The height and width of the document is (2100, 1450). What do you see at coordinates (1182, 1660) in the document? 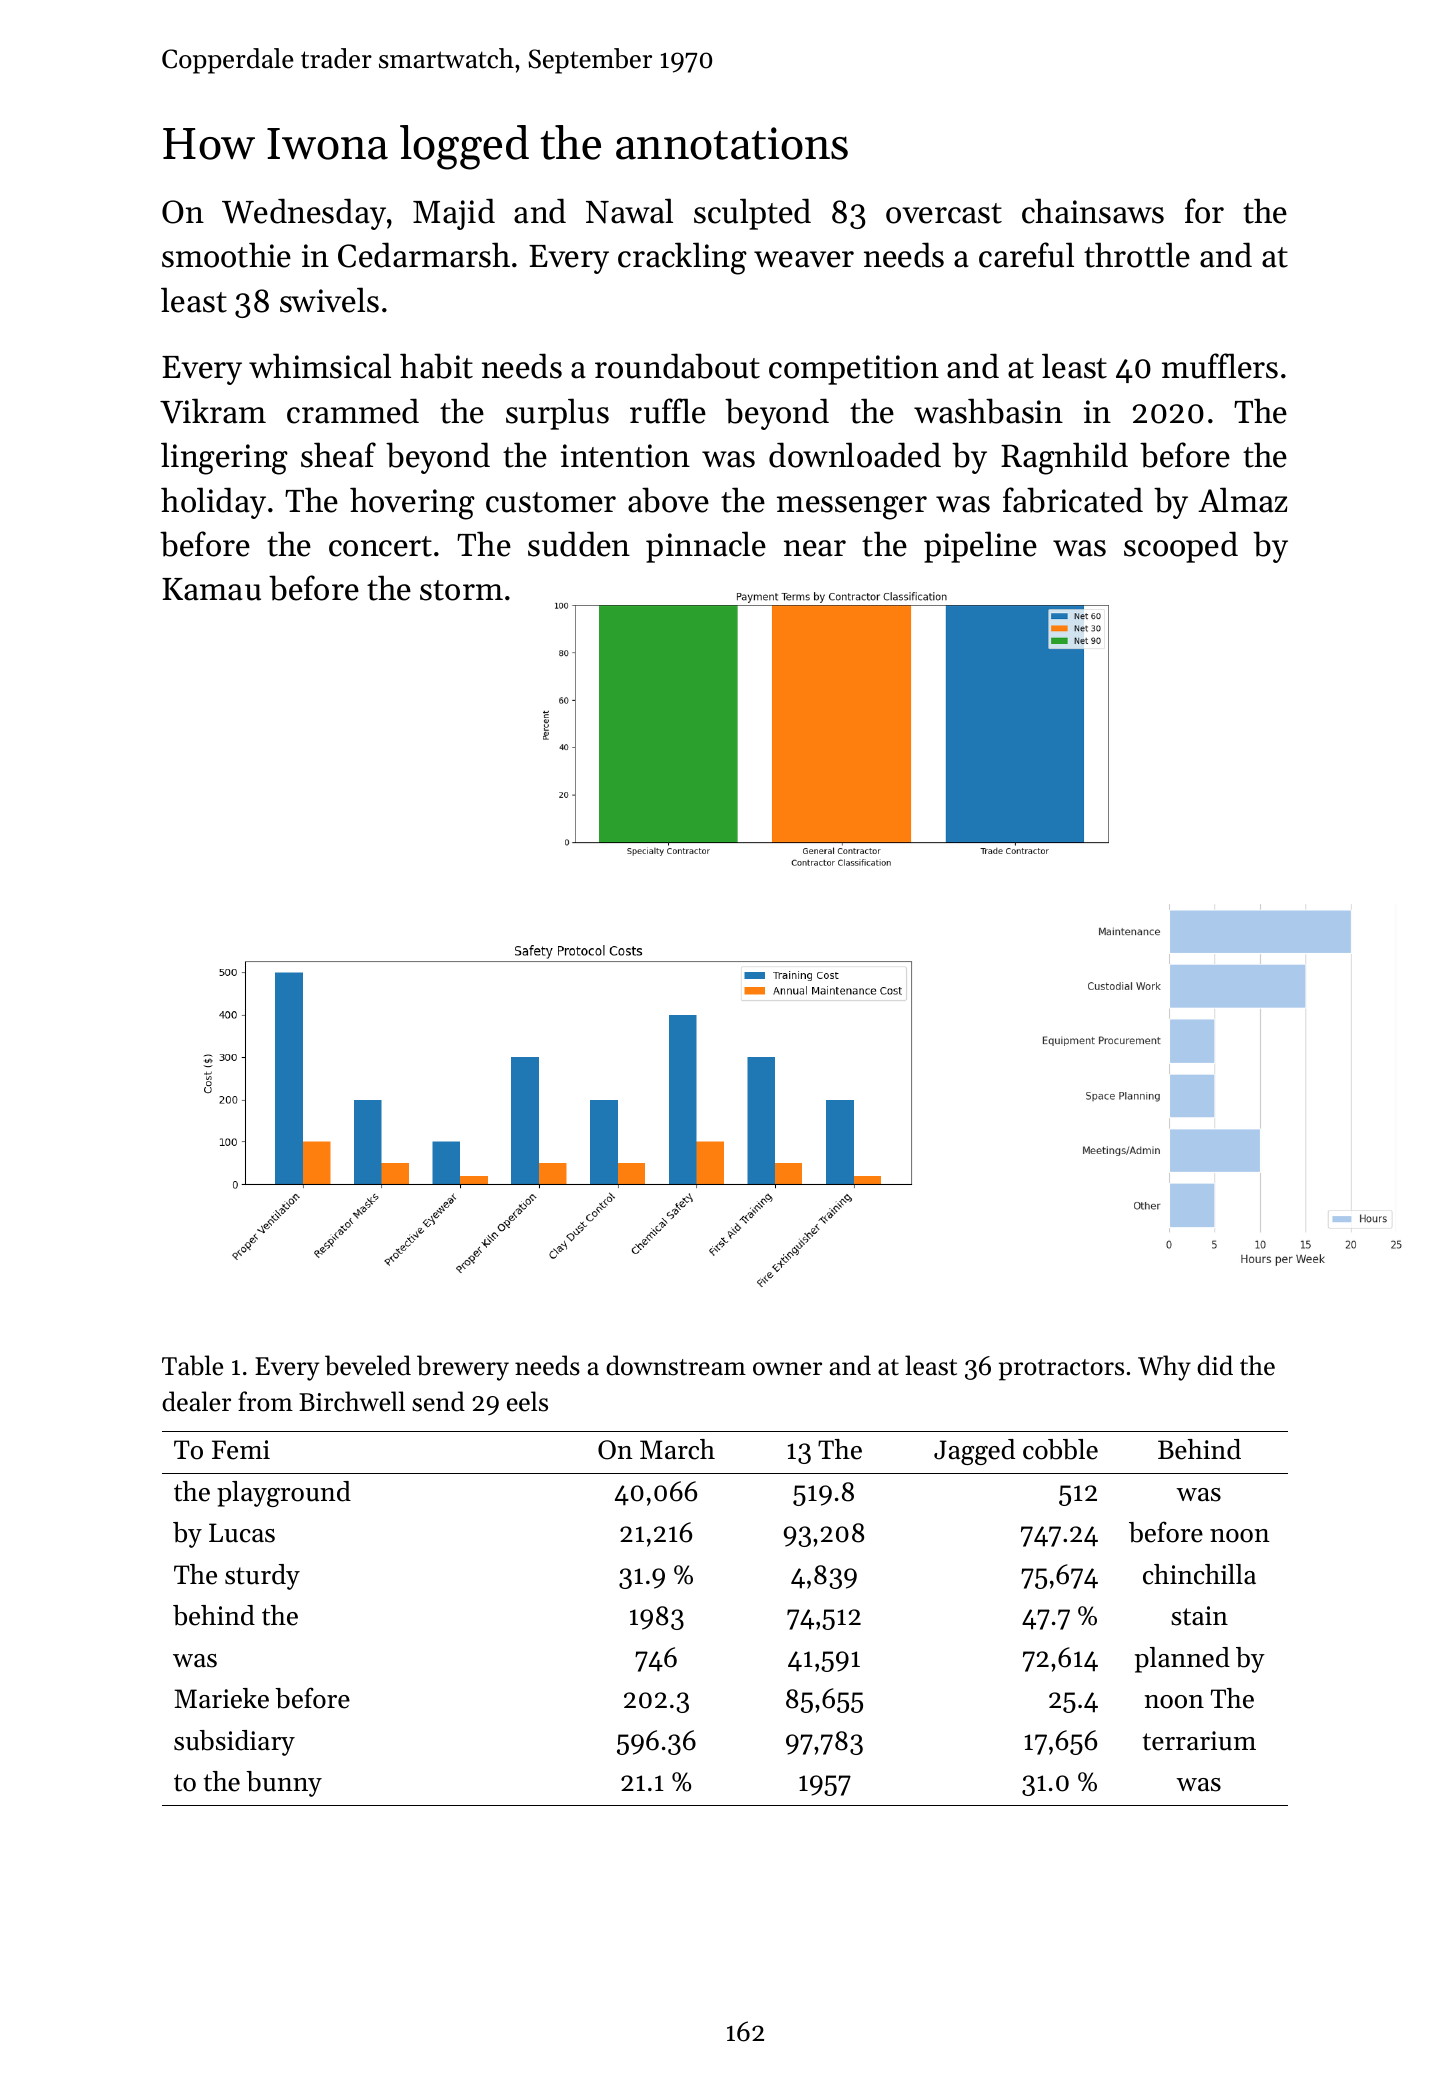
I see `planned` at bounding box center [1182, 1660].
